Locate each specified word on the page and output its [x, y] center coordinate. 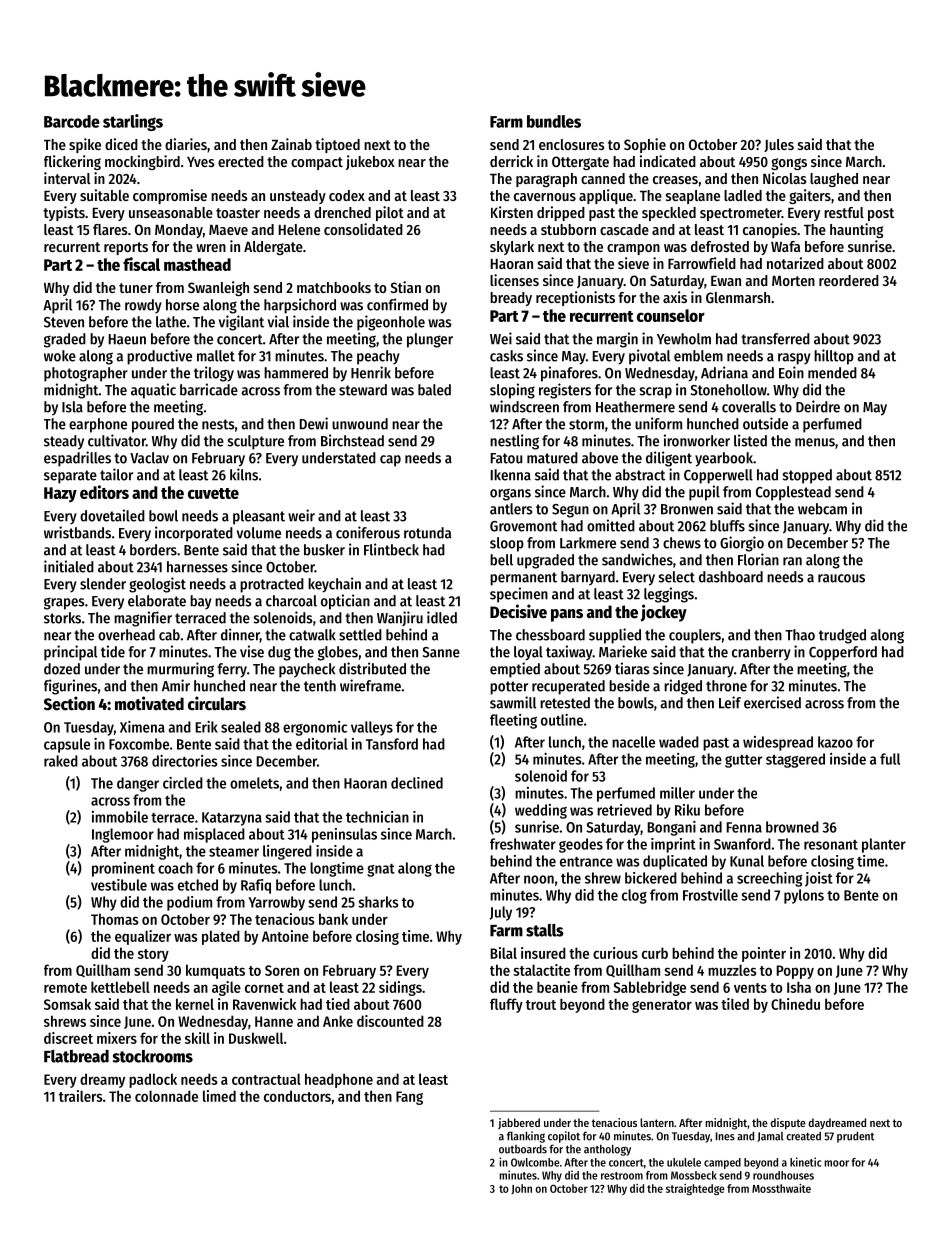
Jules [779, 145]
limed [219, 1096]
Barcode [72, 121]
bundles [554, 121]
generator [662, 1006]
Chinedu [795, 1004]
